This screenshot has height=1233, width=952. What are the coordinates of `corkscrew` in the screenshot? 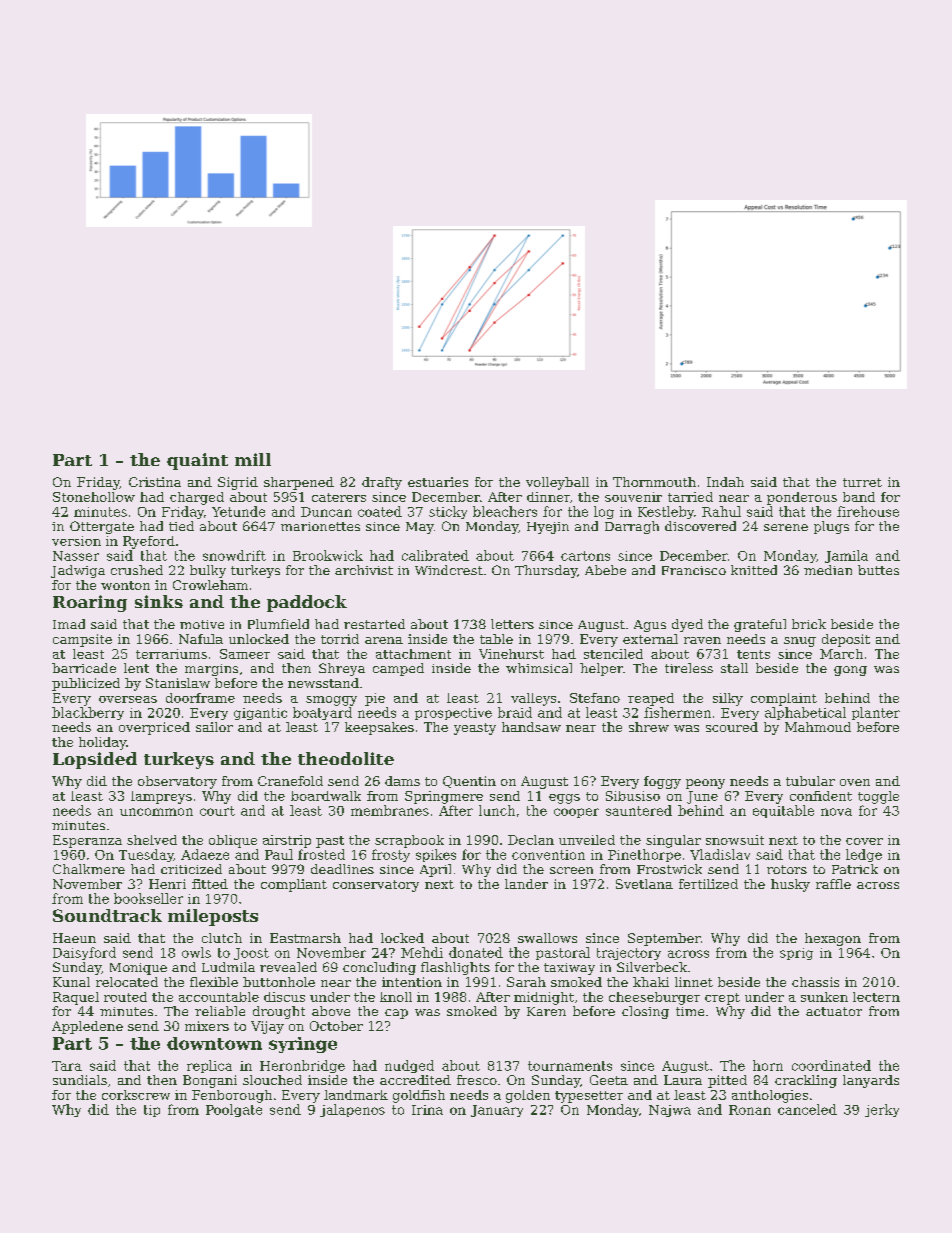 It's located at (136, 1095).
